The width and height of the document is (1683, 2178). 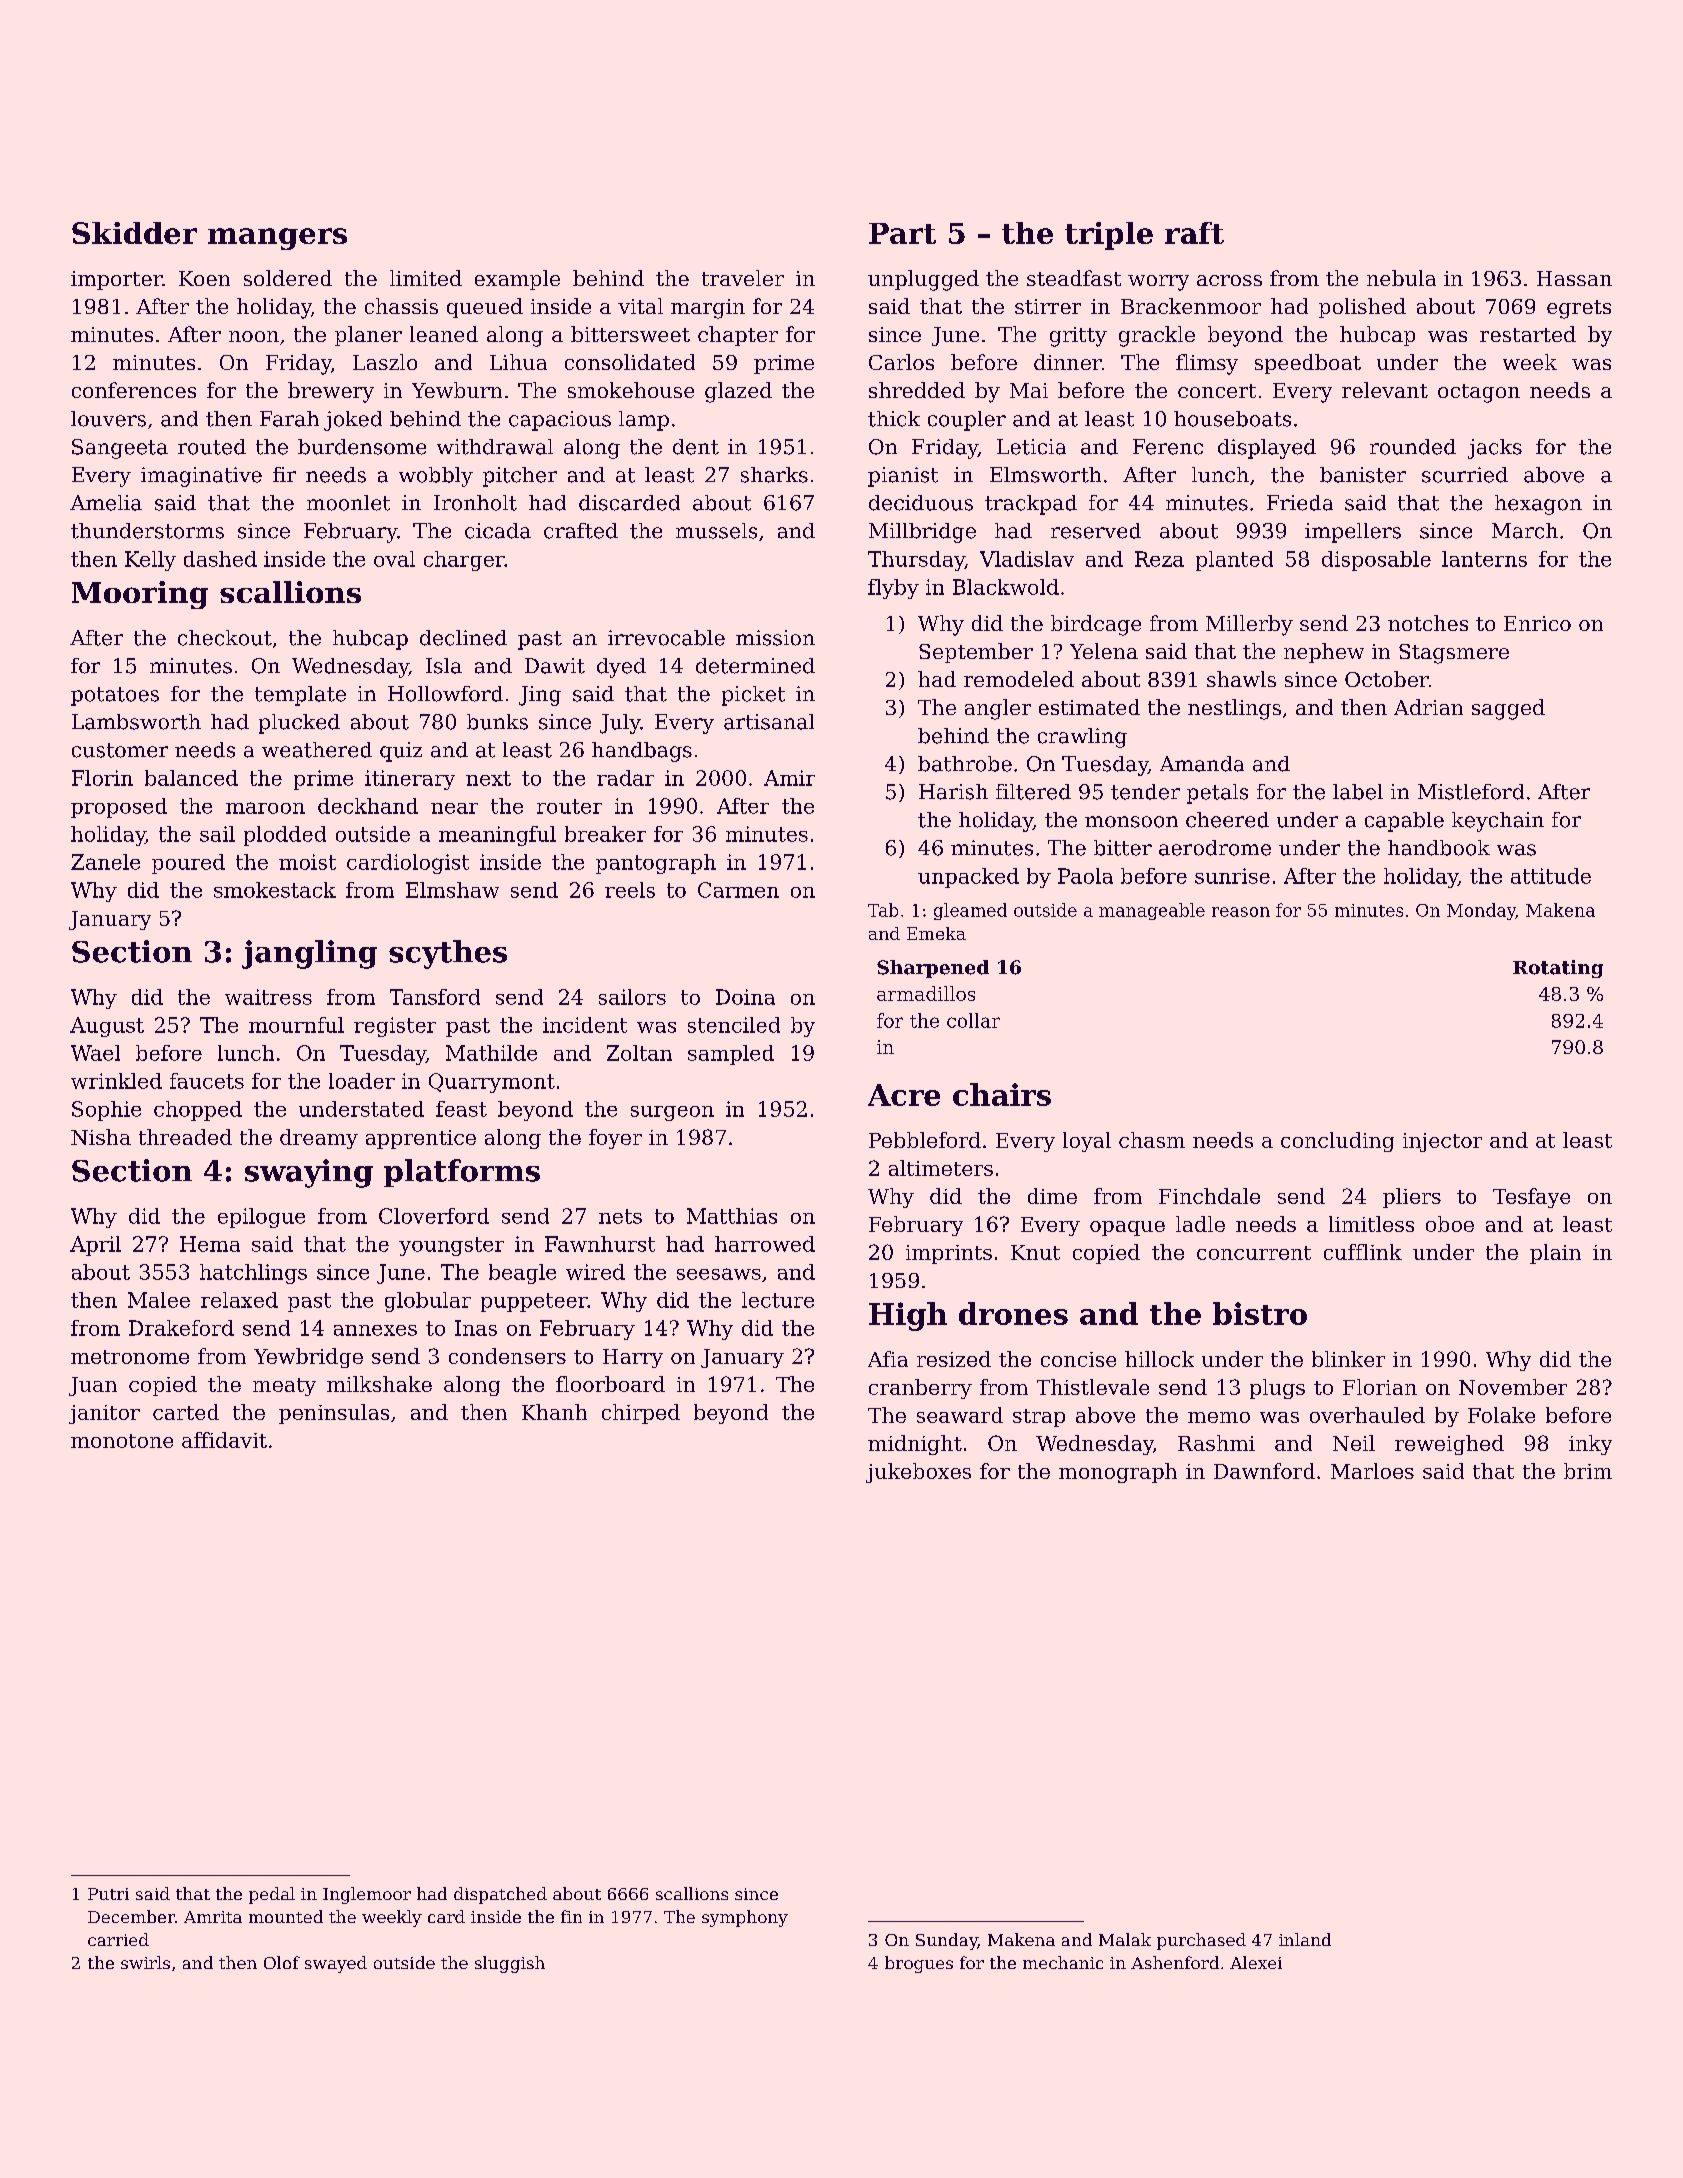 What do you see at coordinates (145, 1962) in the document?
I see `swirls` at bounding box center [145, 1962].
